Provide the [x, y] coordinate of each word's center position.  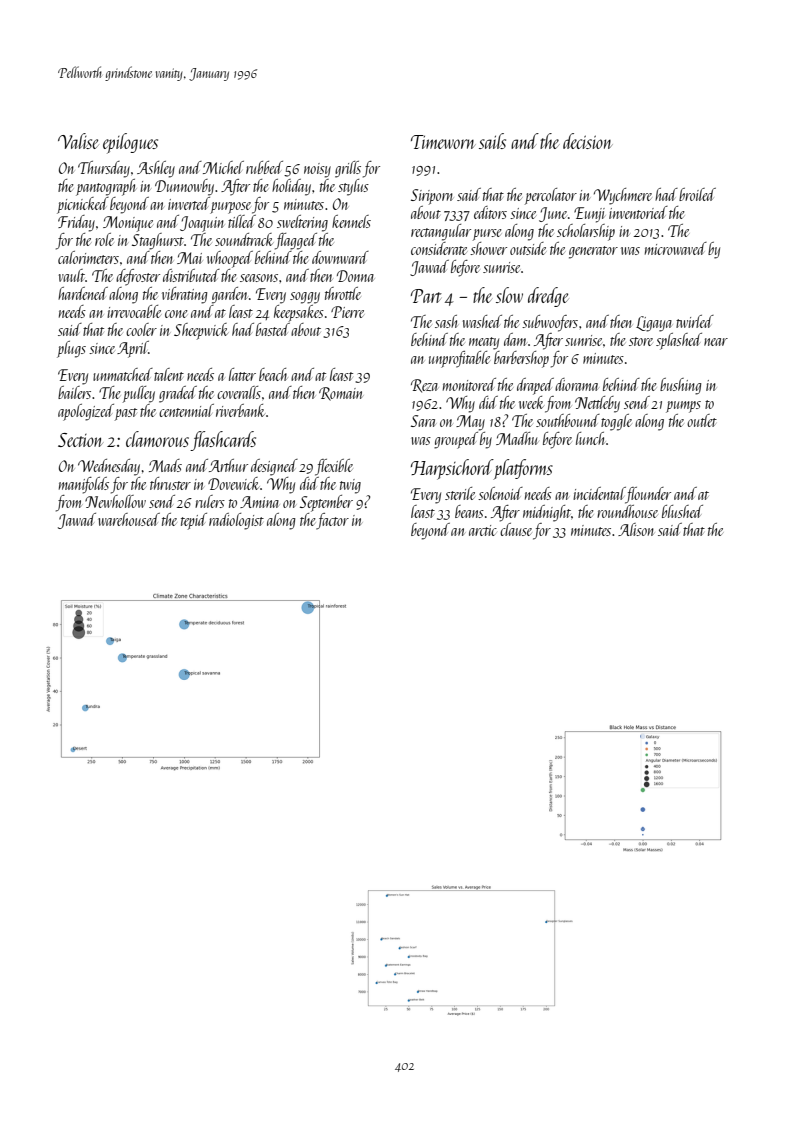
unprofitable [459, 359]
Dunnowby [184, 187]
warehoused [129, 519]
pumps [683, 407]
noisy [317, 170]
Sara [423, 421]
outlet [702, 420]
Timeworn [443, 142]
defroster [138, 277]
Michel [223, 167]
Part [426, 296]
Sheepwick [201, 331]
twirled [695, 321]
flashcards [223, 441]
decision [588, 141]
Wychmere [623, 196]
